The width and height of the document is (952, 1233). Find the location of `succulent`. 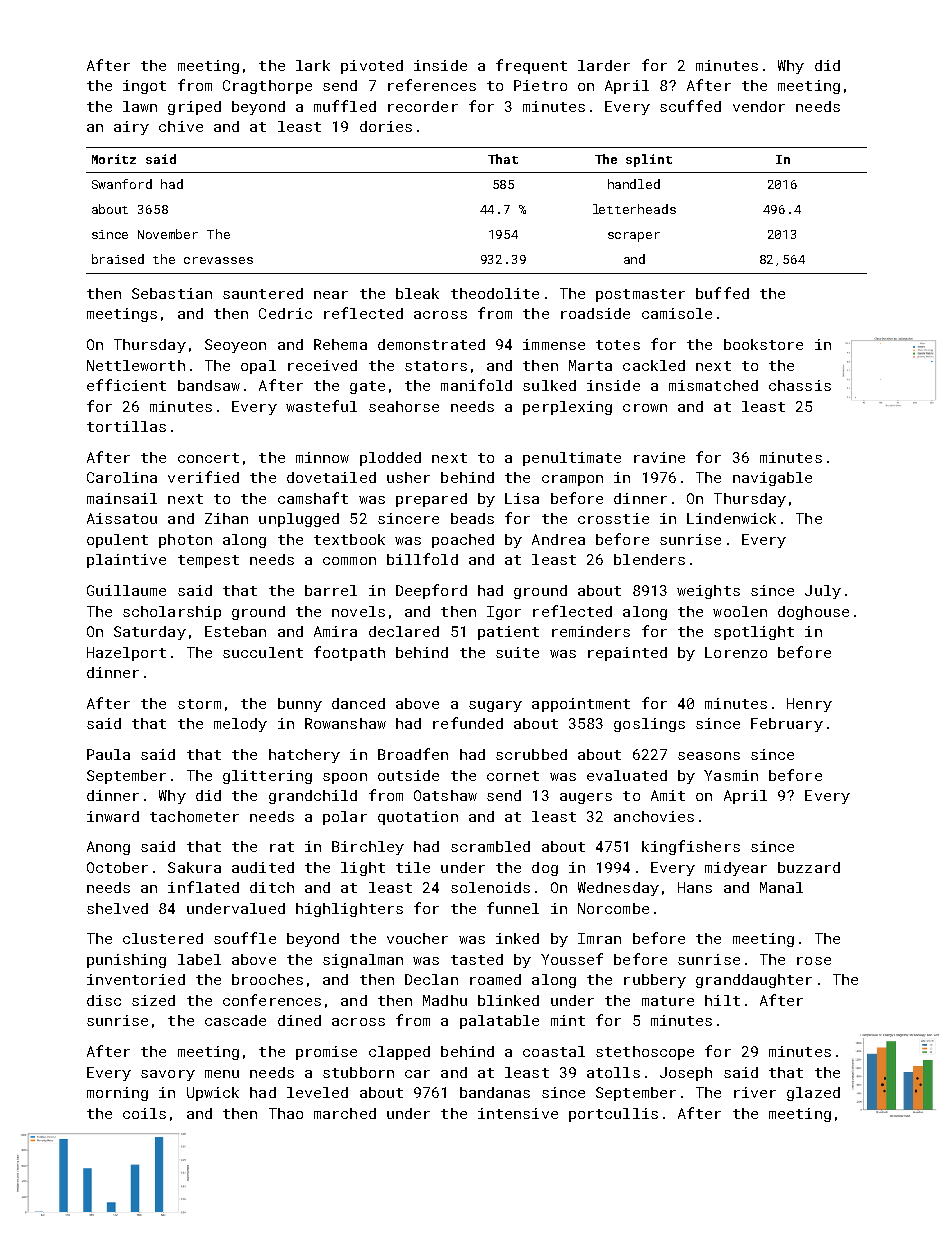

succulent is located at coordinates (263, 652).
